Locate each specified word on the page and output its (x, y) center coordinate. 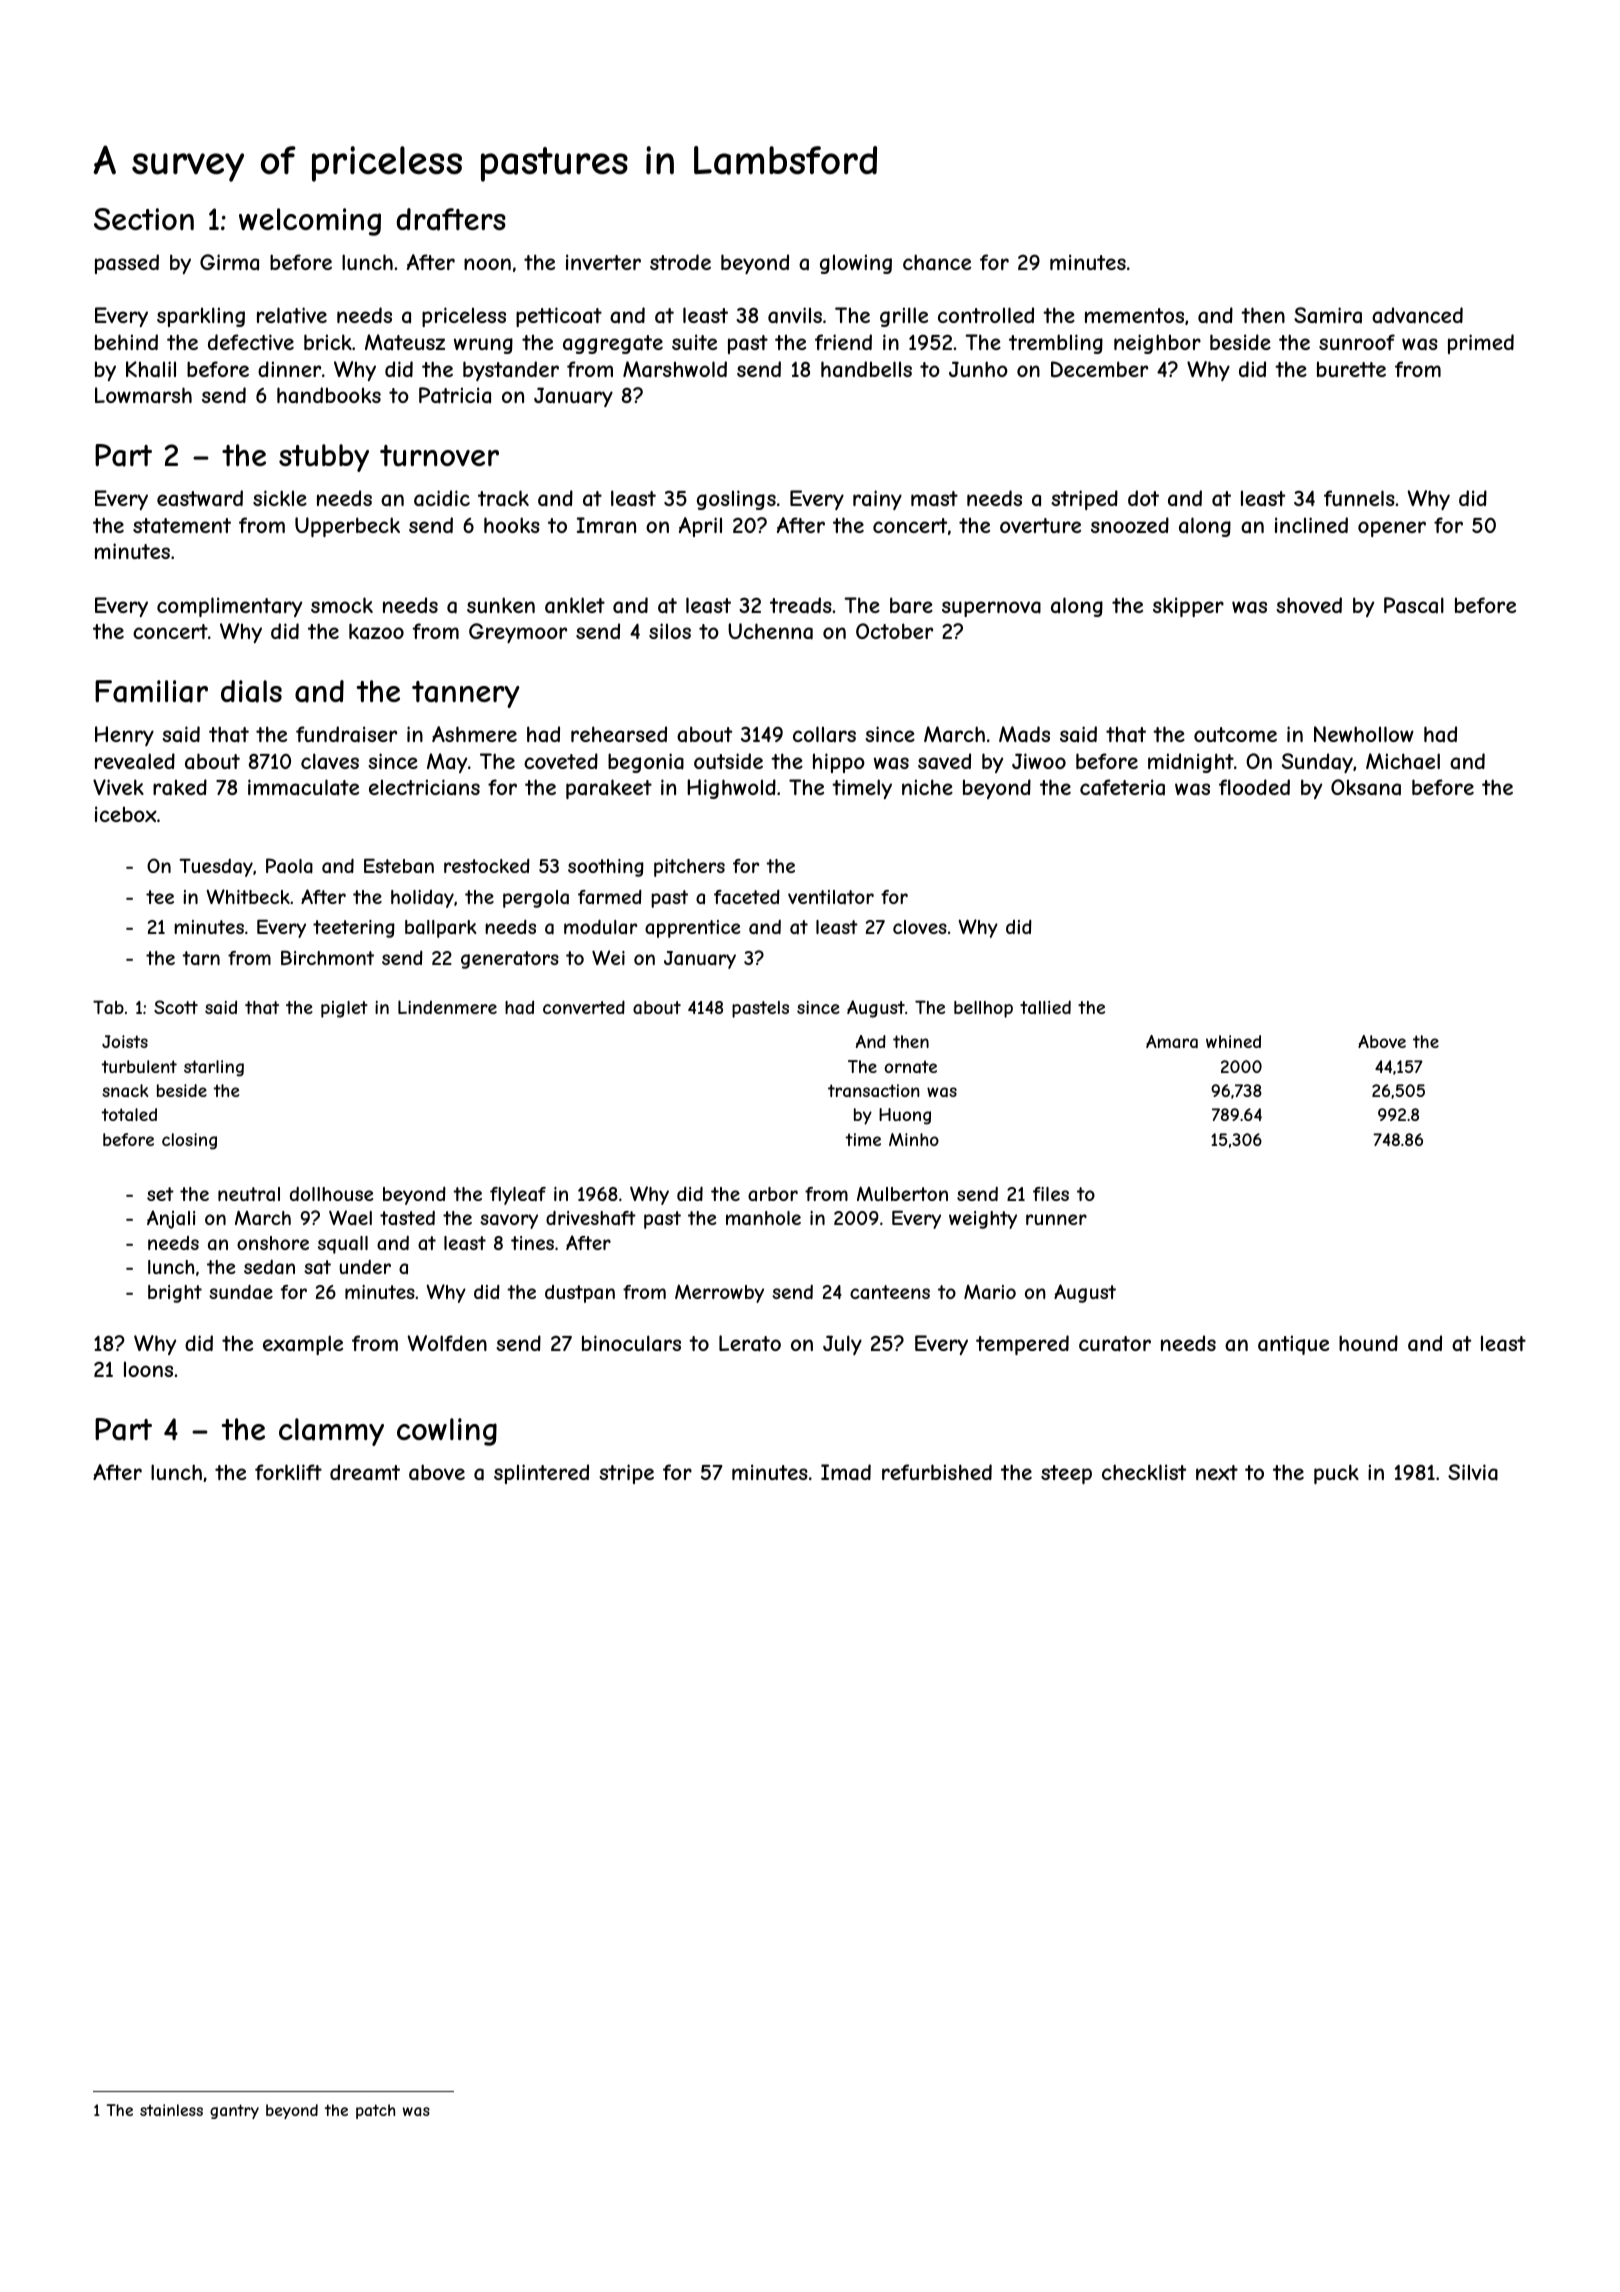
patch (375, 2111)
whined (1233, 1041)
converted (584, 1007)
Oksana (1366, 787)
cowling (447, 1432)
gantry (234, 2111)
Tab (108, 1007)
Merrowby (719, 1293)
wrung (483, 346)
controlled (986, 315)
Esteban (399, 865)
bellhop (983, 1009)
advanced (1417, 315)
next (1217, 1472)
